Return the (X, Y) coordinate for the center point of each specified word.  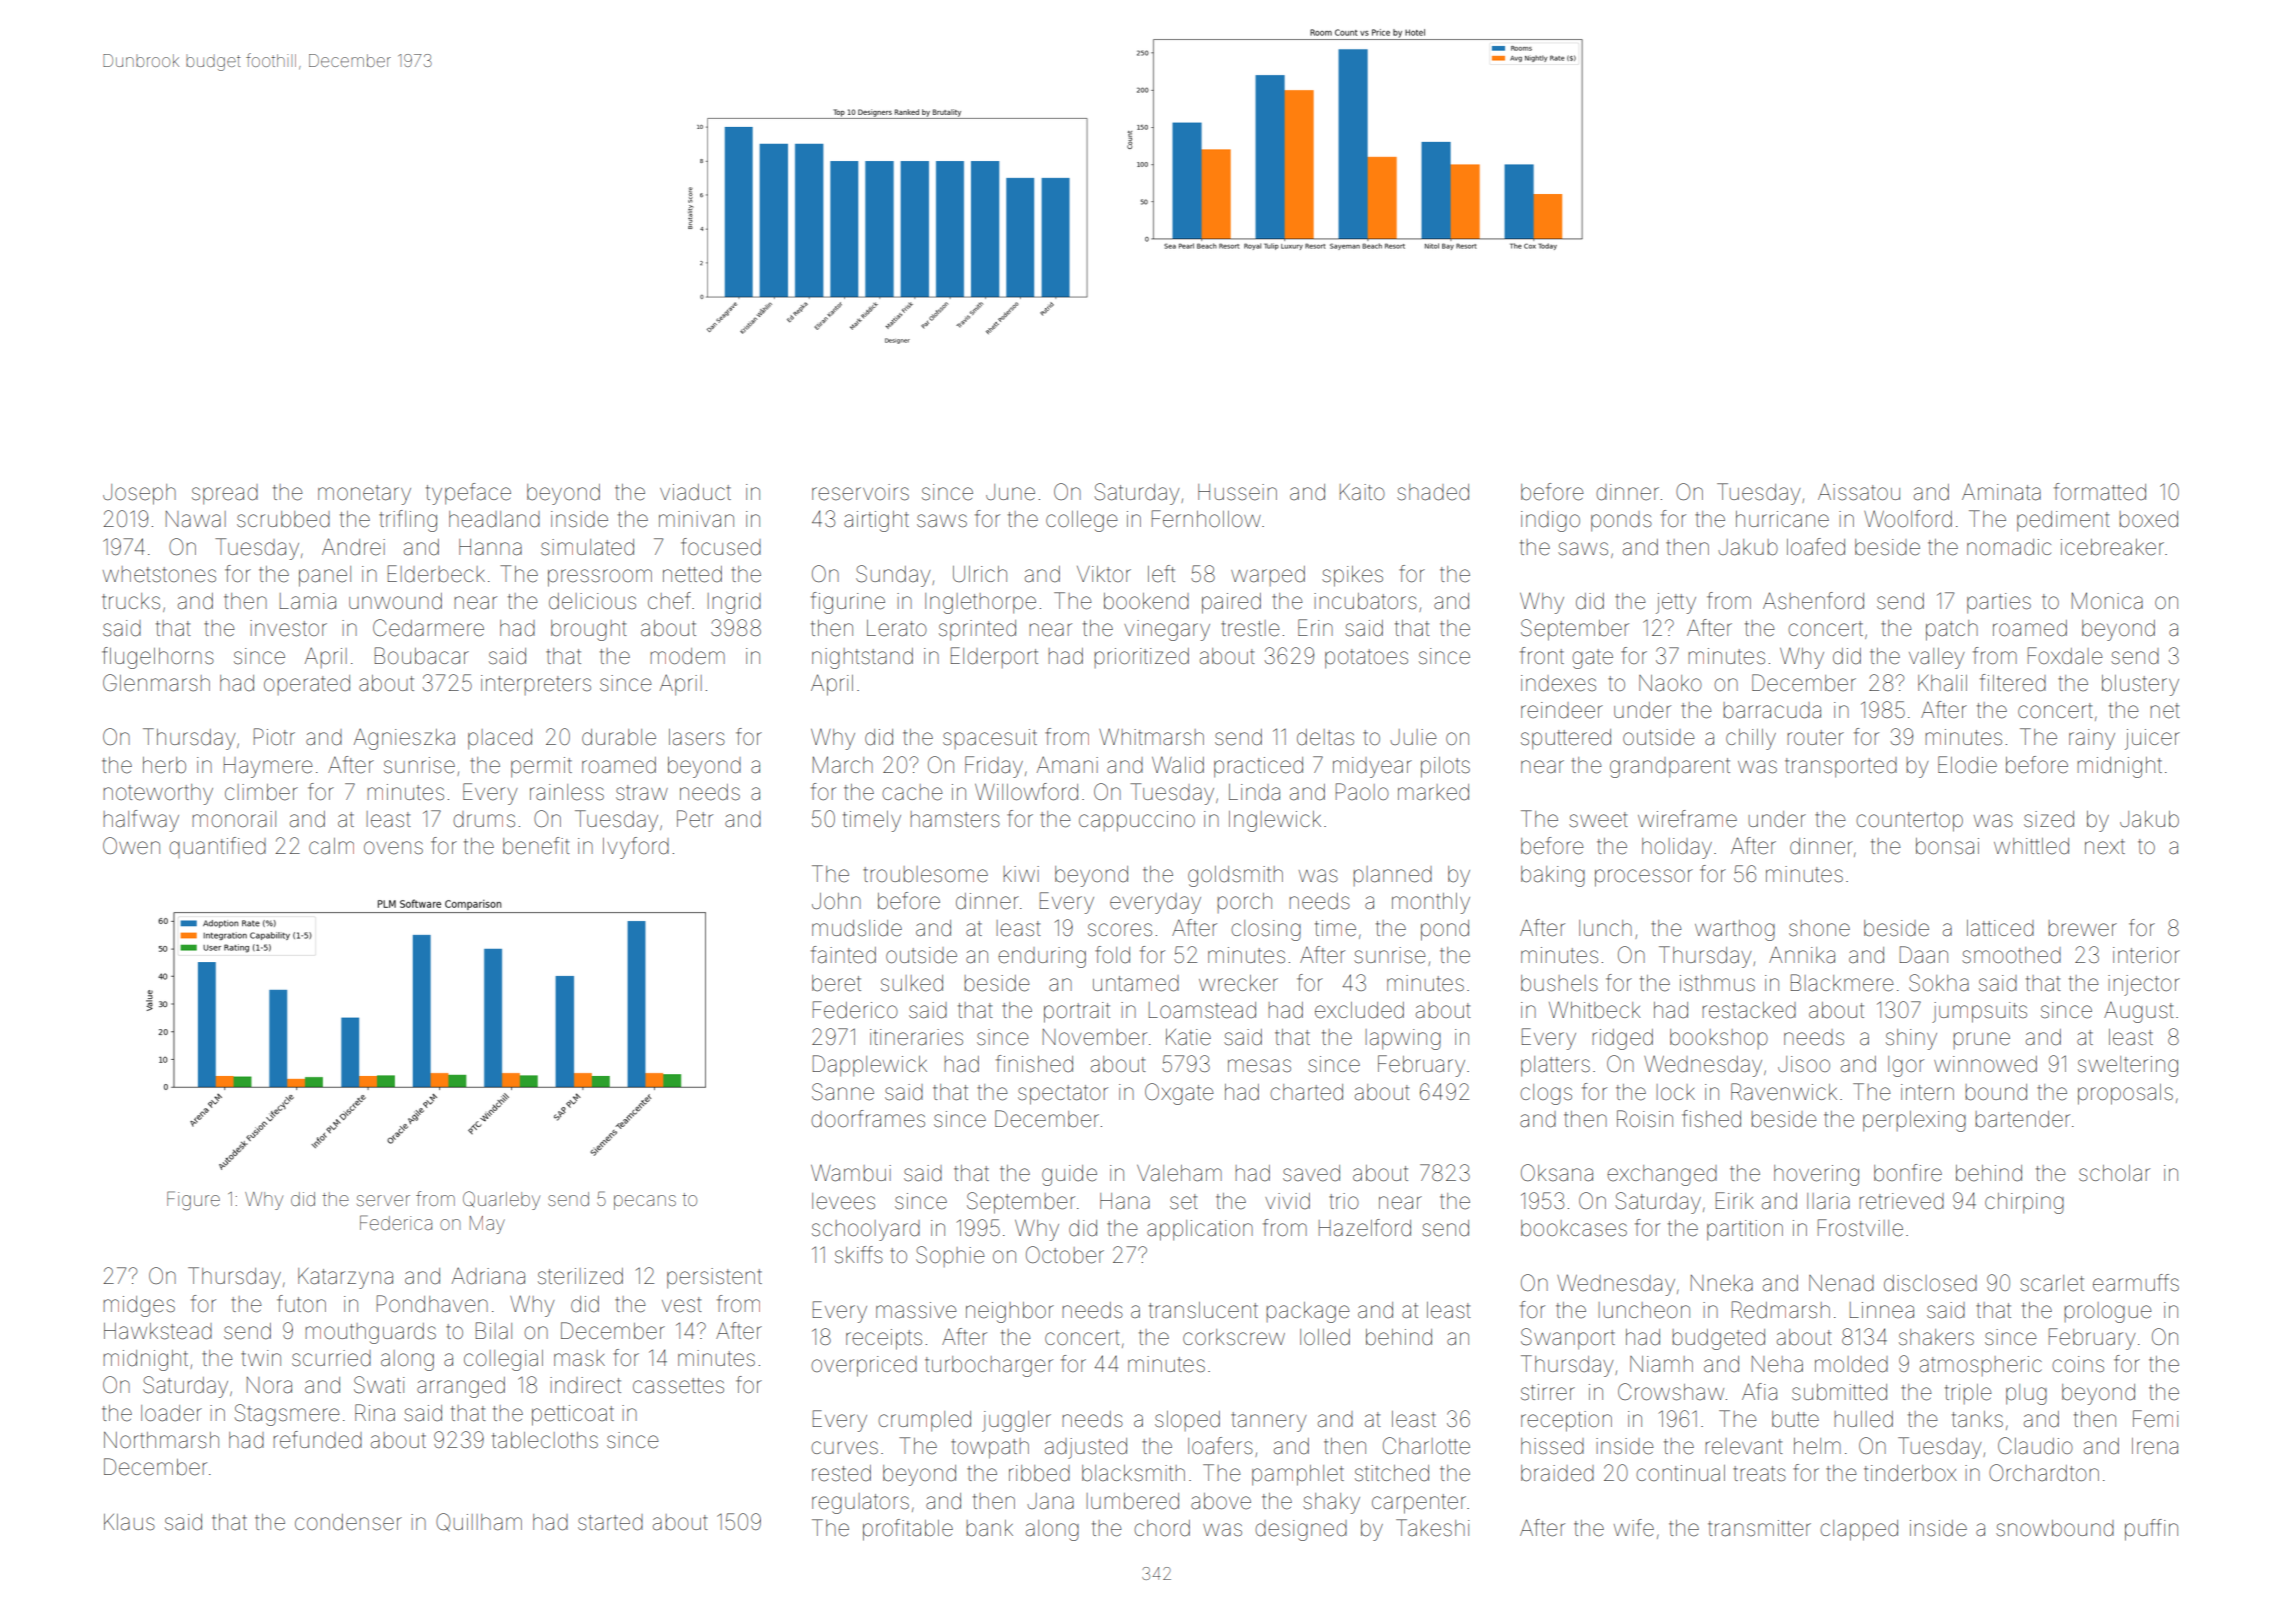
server (383, 1200)
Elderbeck (436, 574)
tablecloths (545, 1440)
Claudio (2035, 1446)
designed (1301, 1530)
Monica (2107, 601)
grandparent (1670, 767)
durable (619, 737)
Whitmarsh (1151, 737)
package (1308, 1312)
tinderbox (1910, 1473)
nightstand (862, 658)
